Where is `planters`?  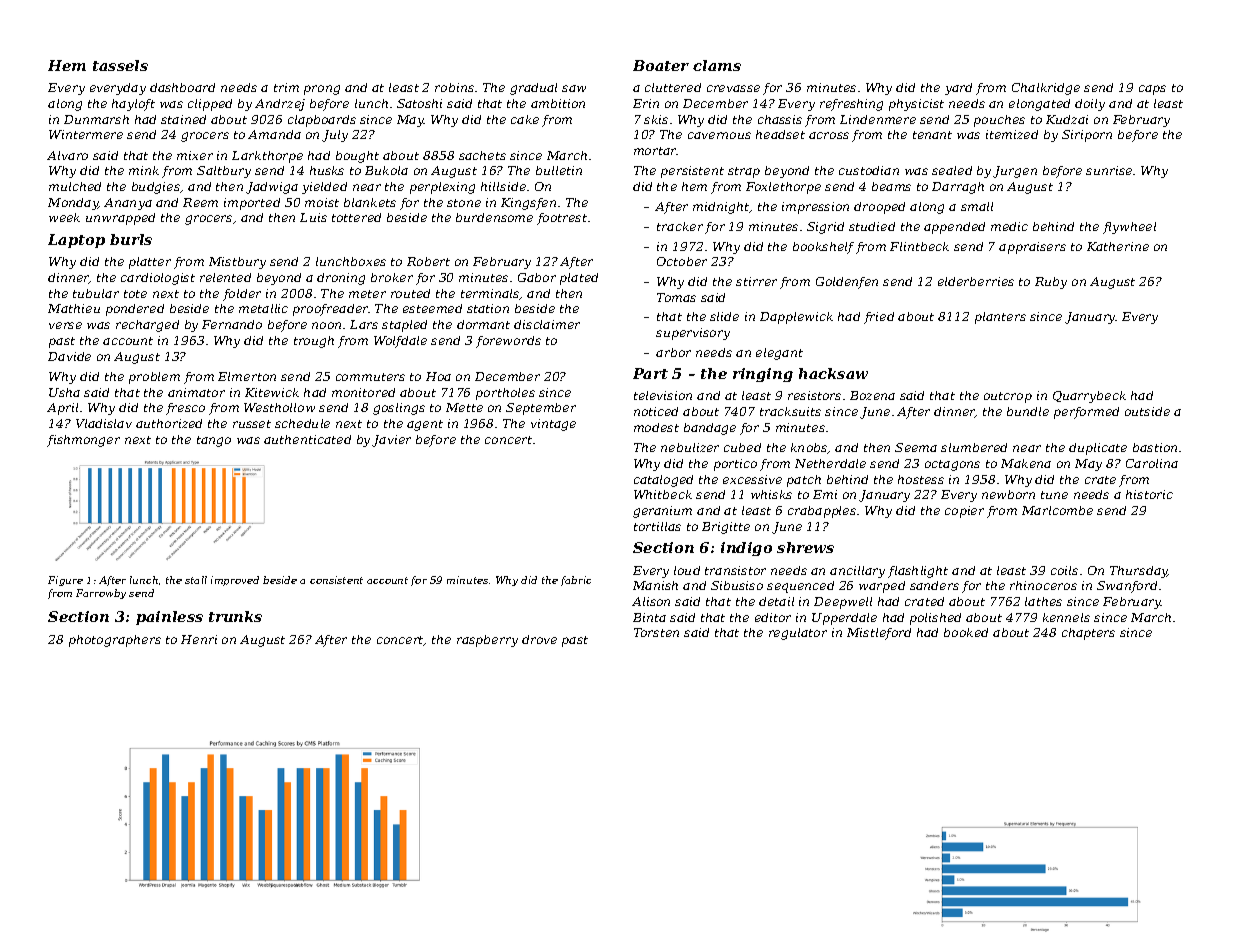
planters is located at coordinates (1000, 318).
